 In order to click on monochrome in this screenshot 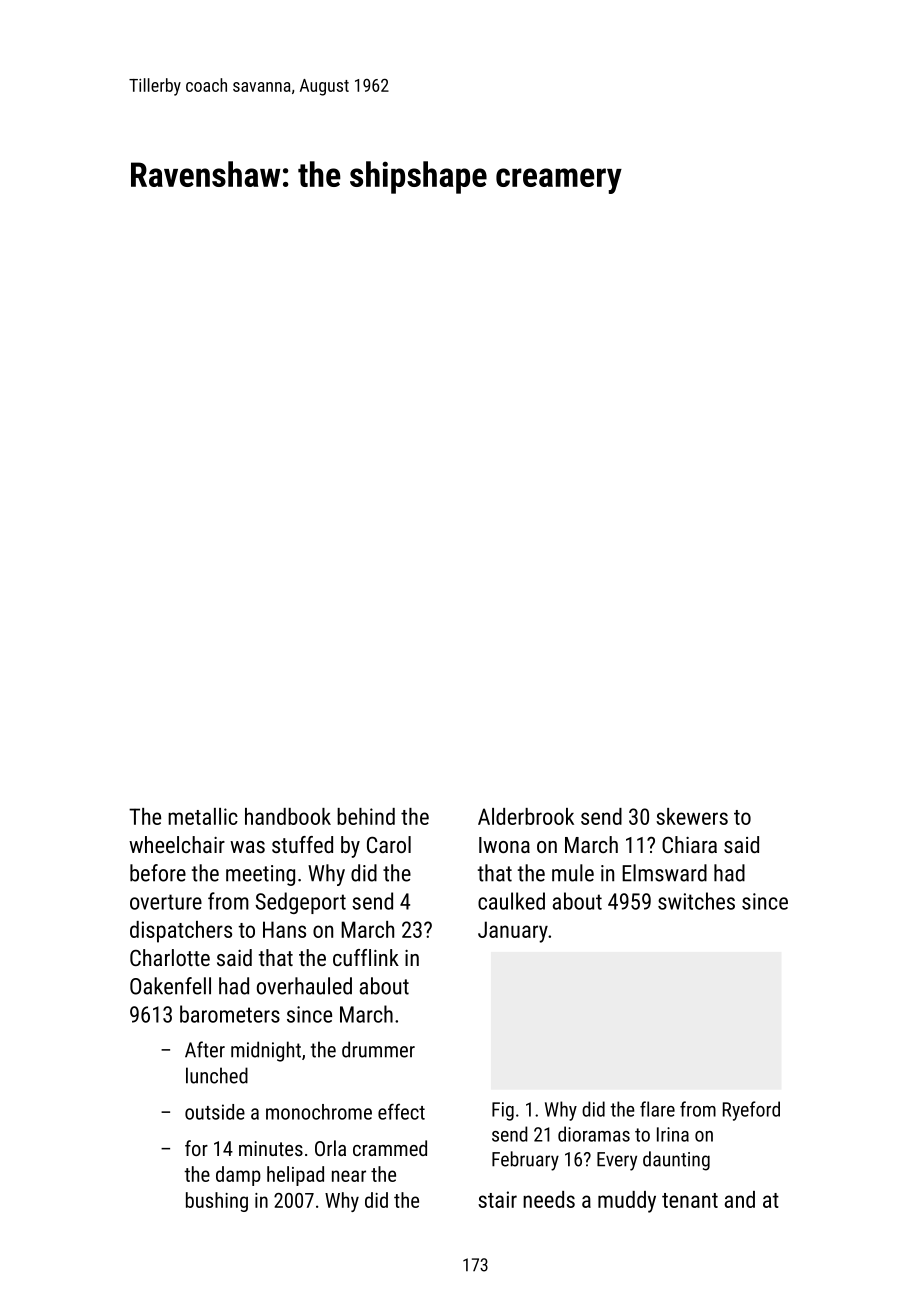, I will do `click(319, 1112)`.
